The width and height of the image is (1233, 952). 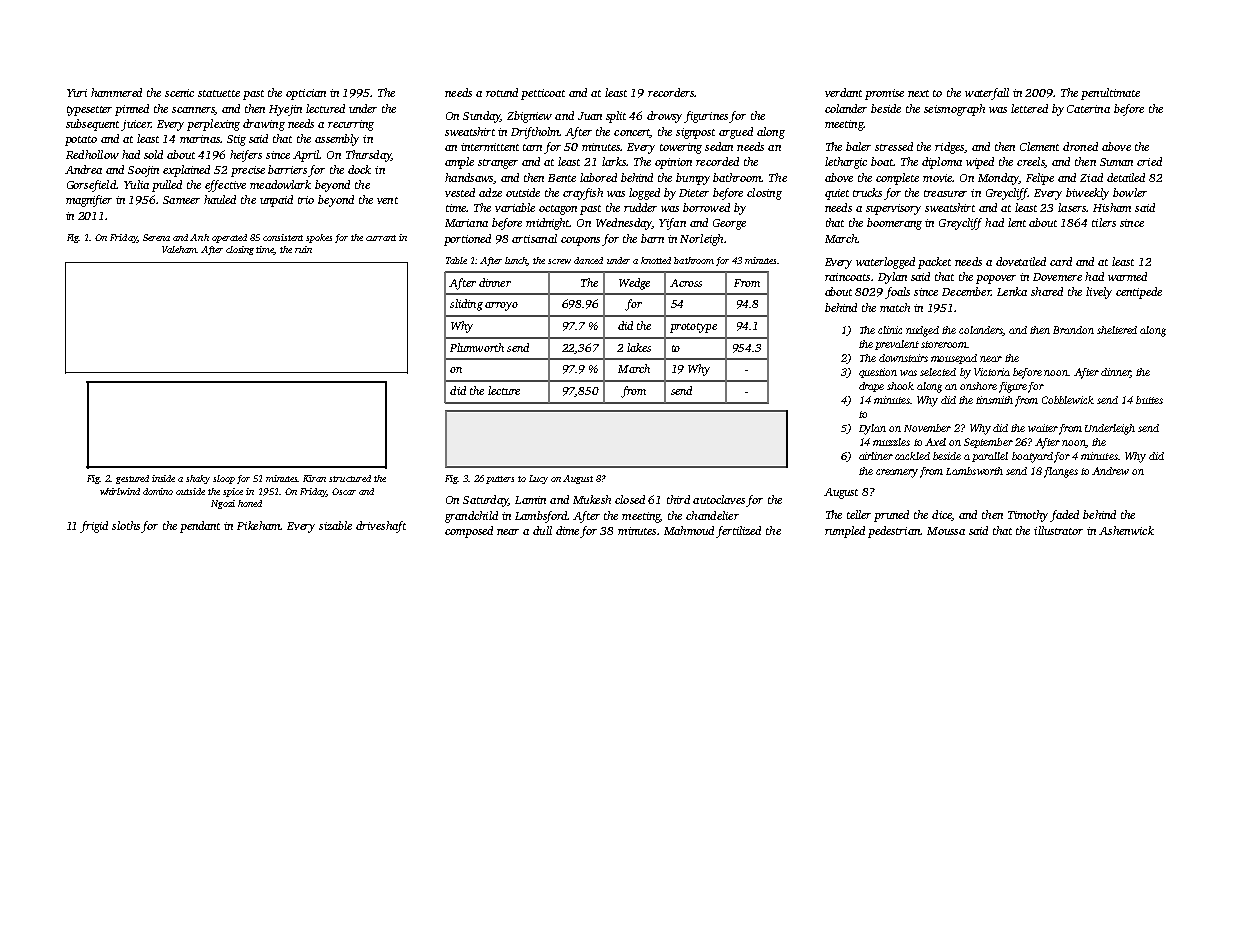 I want to click on ruin, so click(x=303, y=249).
